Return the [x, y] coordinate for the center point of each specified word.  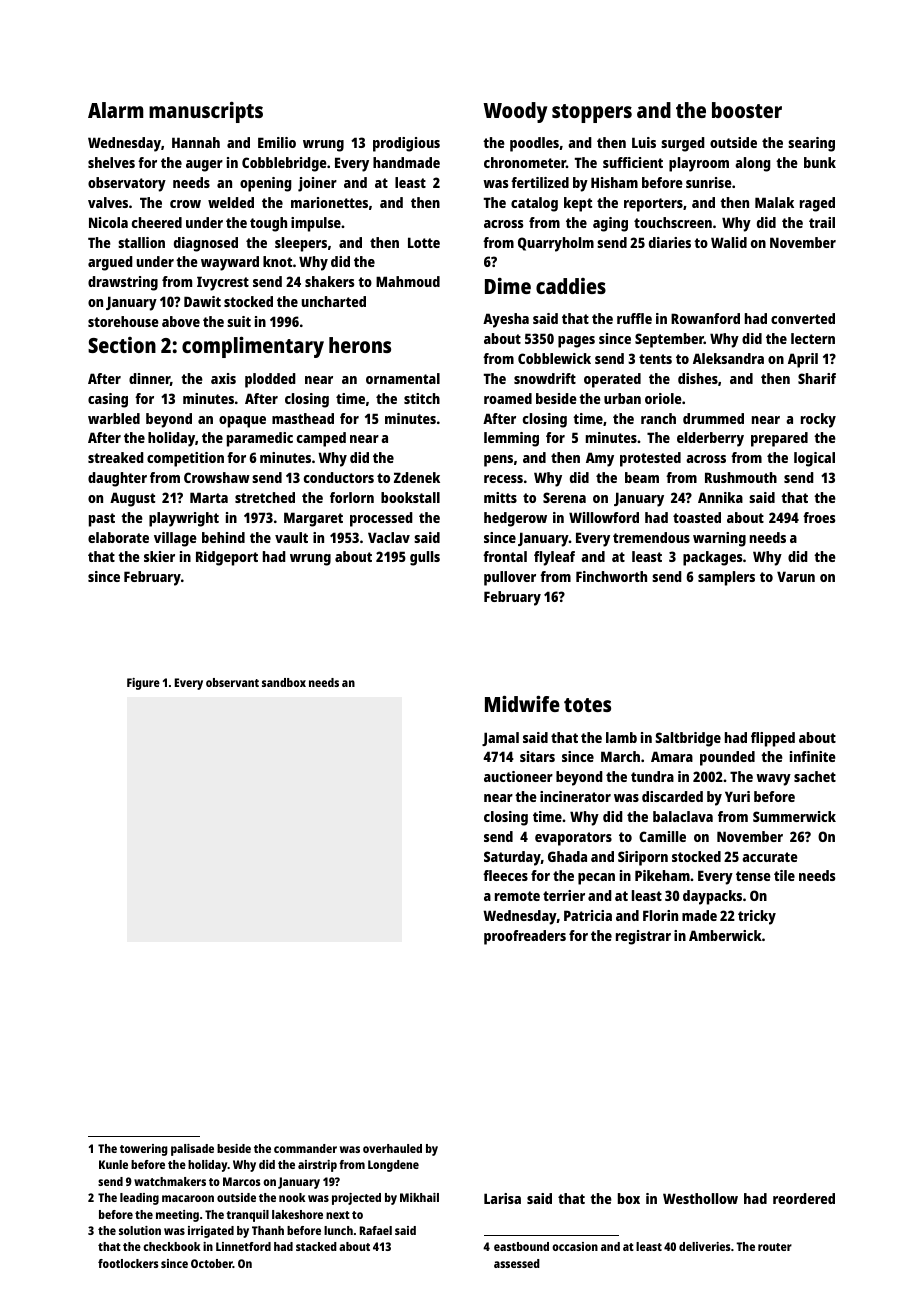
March [620, 756]
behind [223, 537]
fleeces [505, 875]
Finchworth [611, 576]
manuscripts [206, 112]
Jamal [500, 739]
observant [232, 682]
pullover [510, 578]
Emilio [277, 142]
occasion [575, 1246]
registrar [643, 937]
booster [747, 110]
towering [144, 1150]
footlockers [128, 1263]
